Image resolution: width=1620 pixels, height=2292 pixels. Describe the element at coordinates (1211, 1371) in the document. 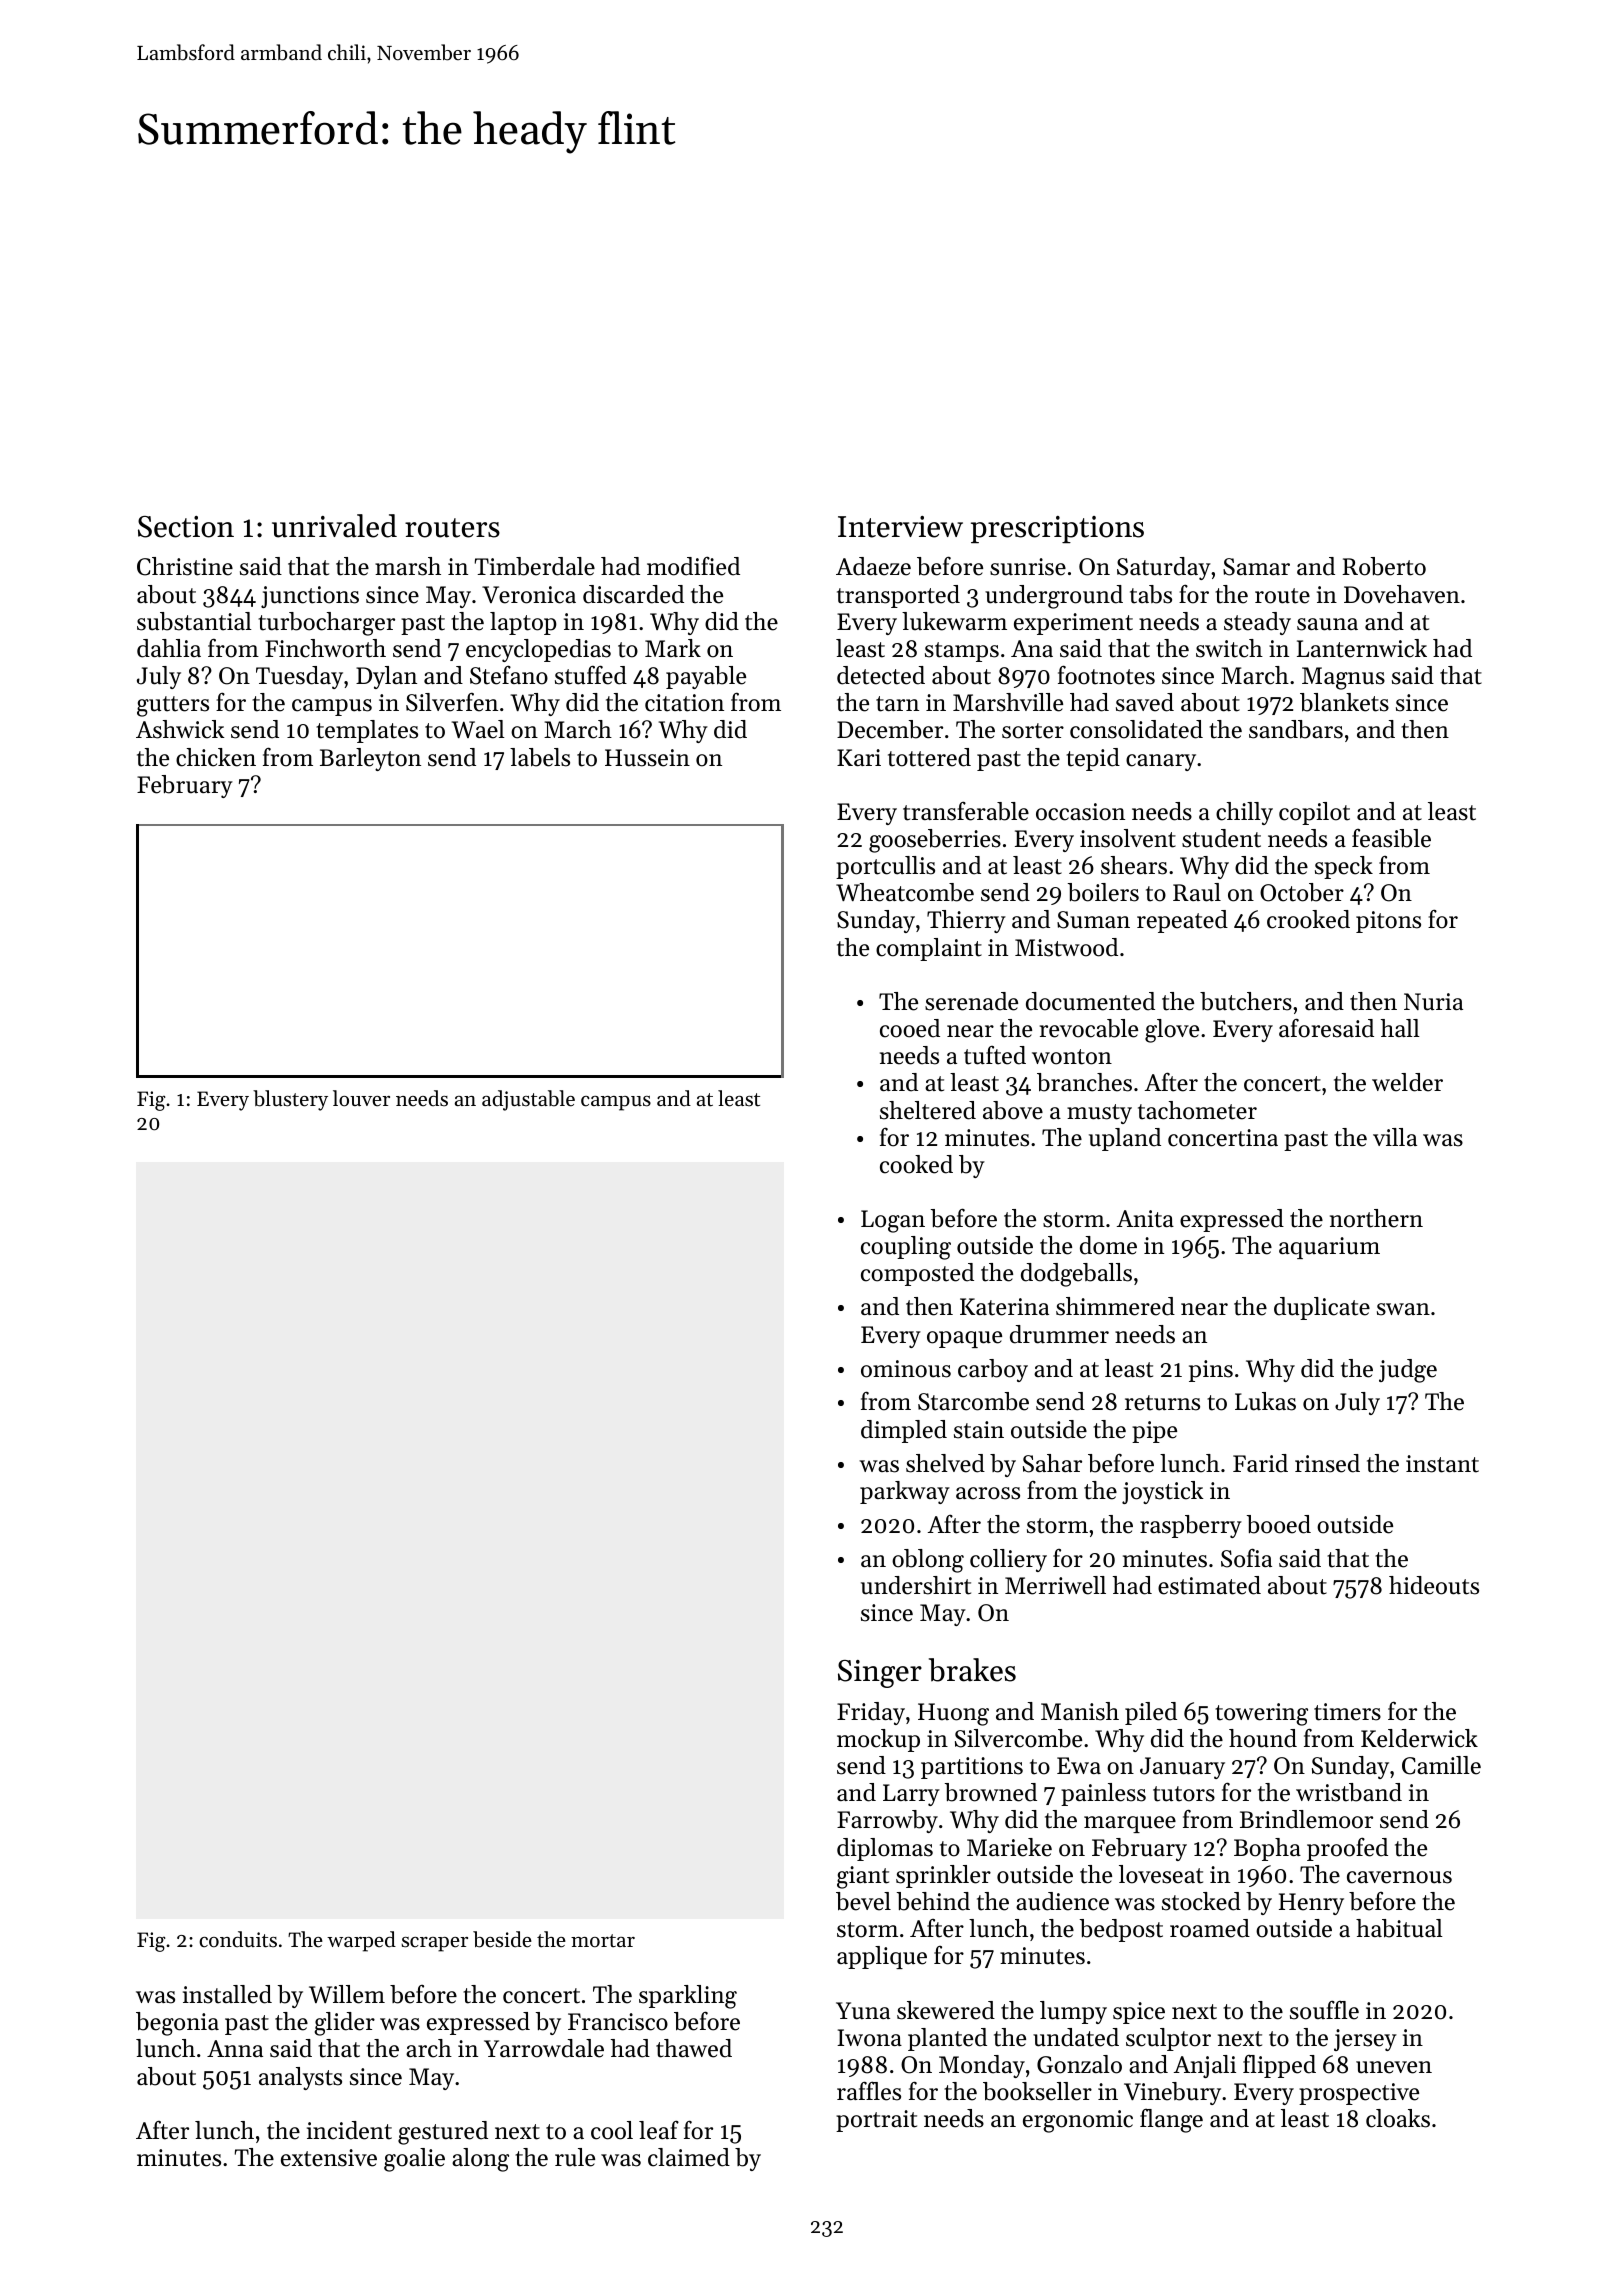

I see `pins` at that location.
